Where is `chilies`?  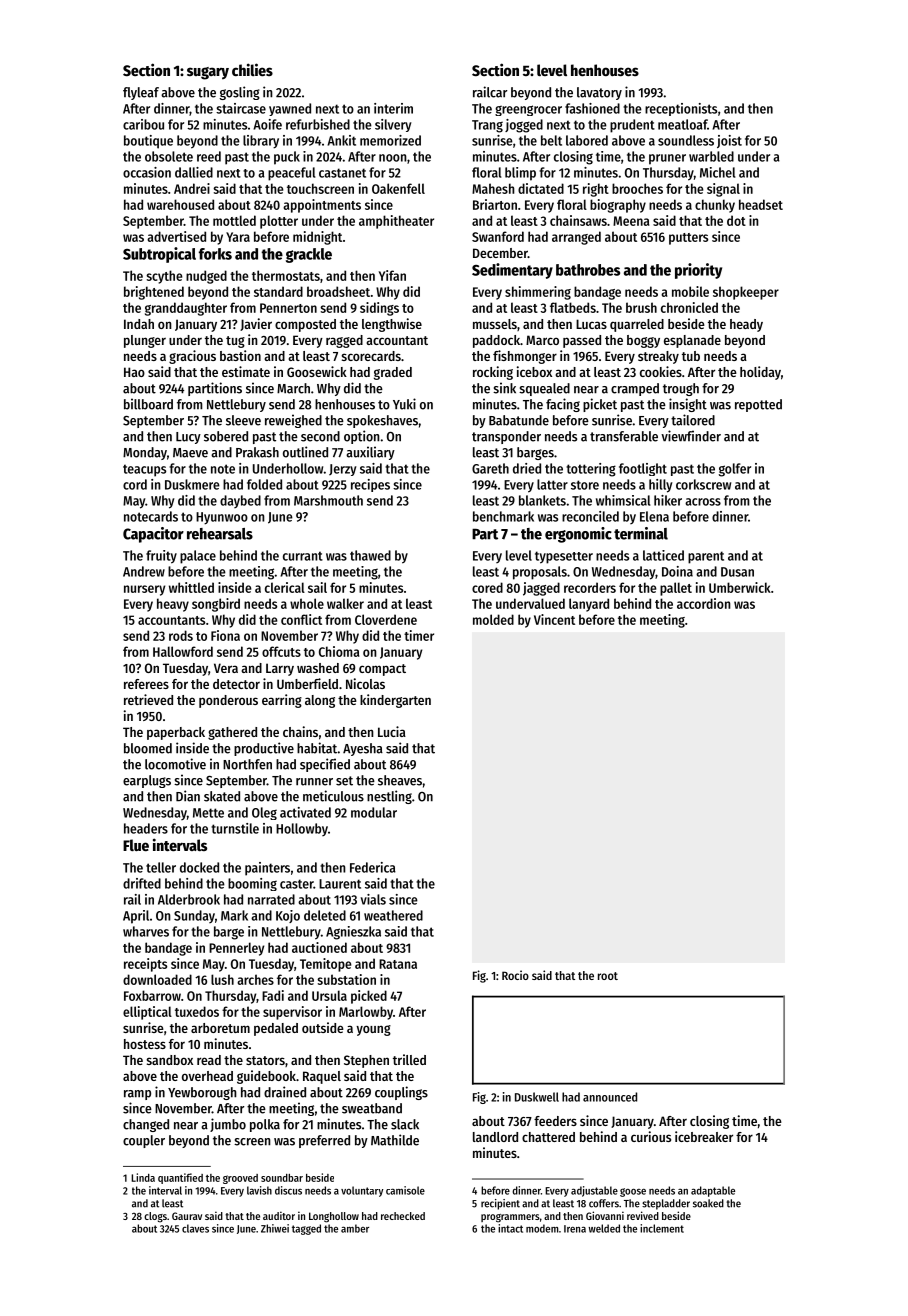
chilies is located at coordinates (252, 69).
